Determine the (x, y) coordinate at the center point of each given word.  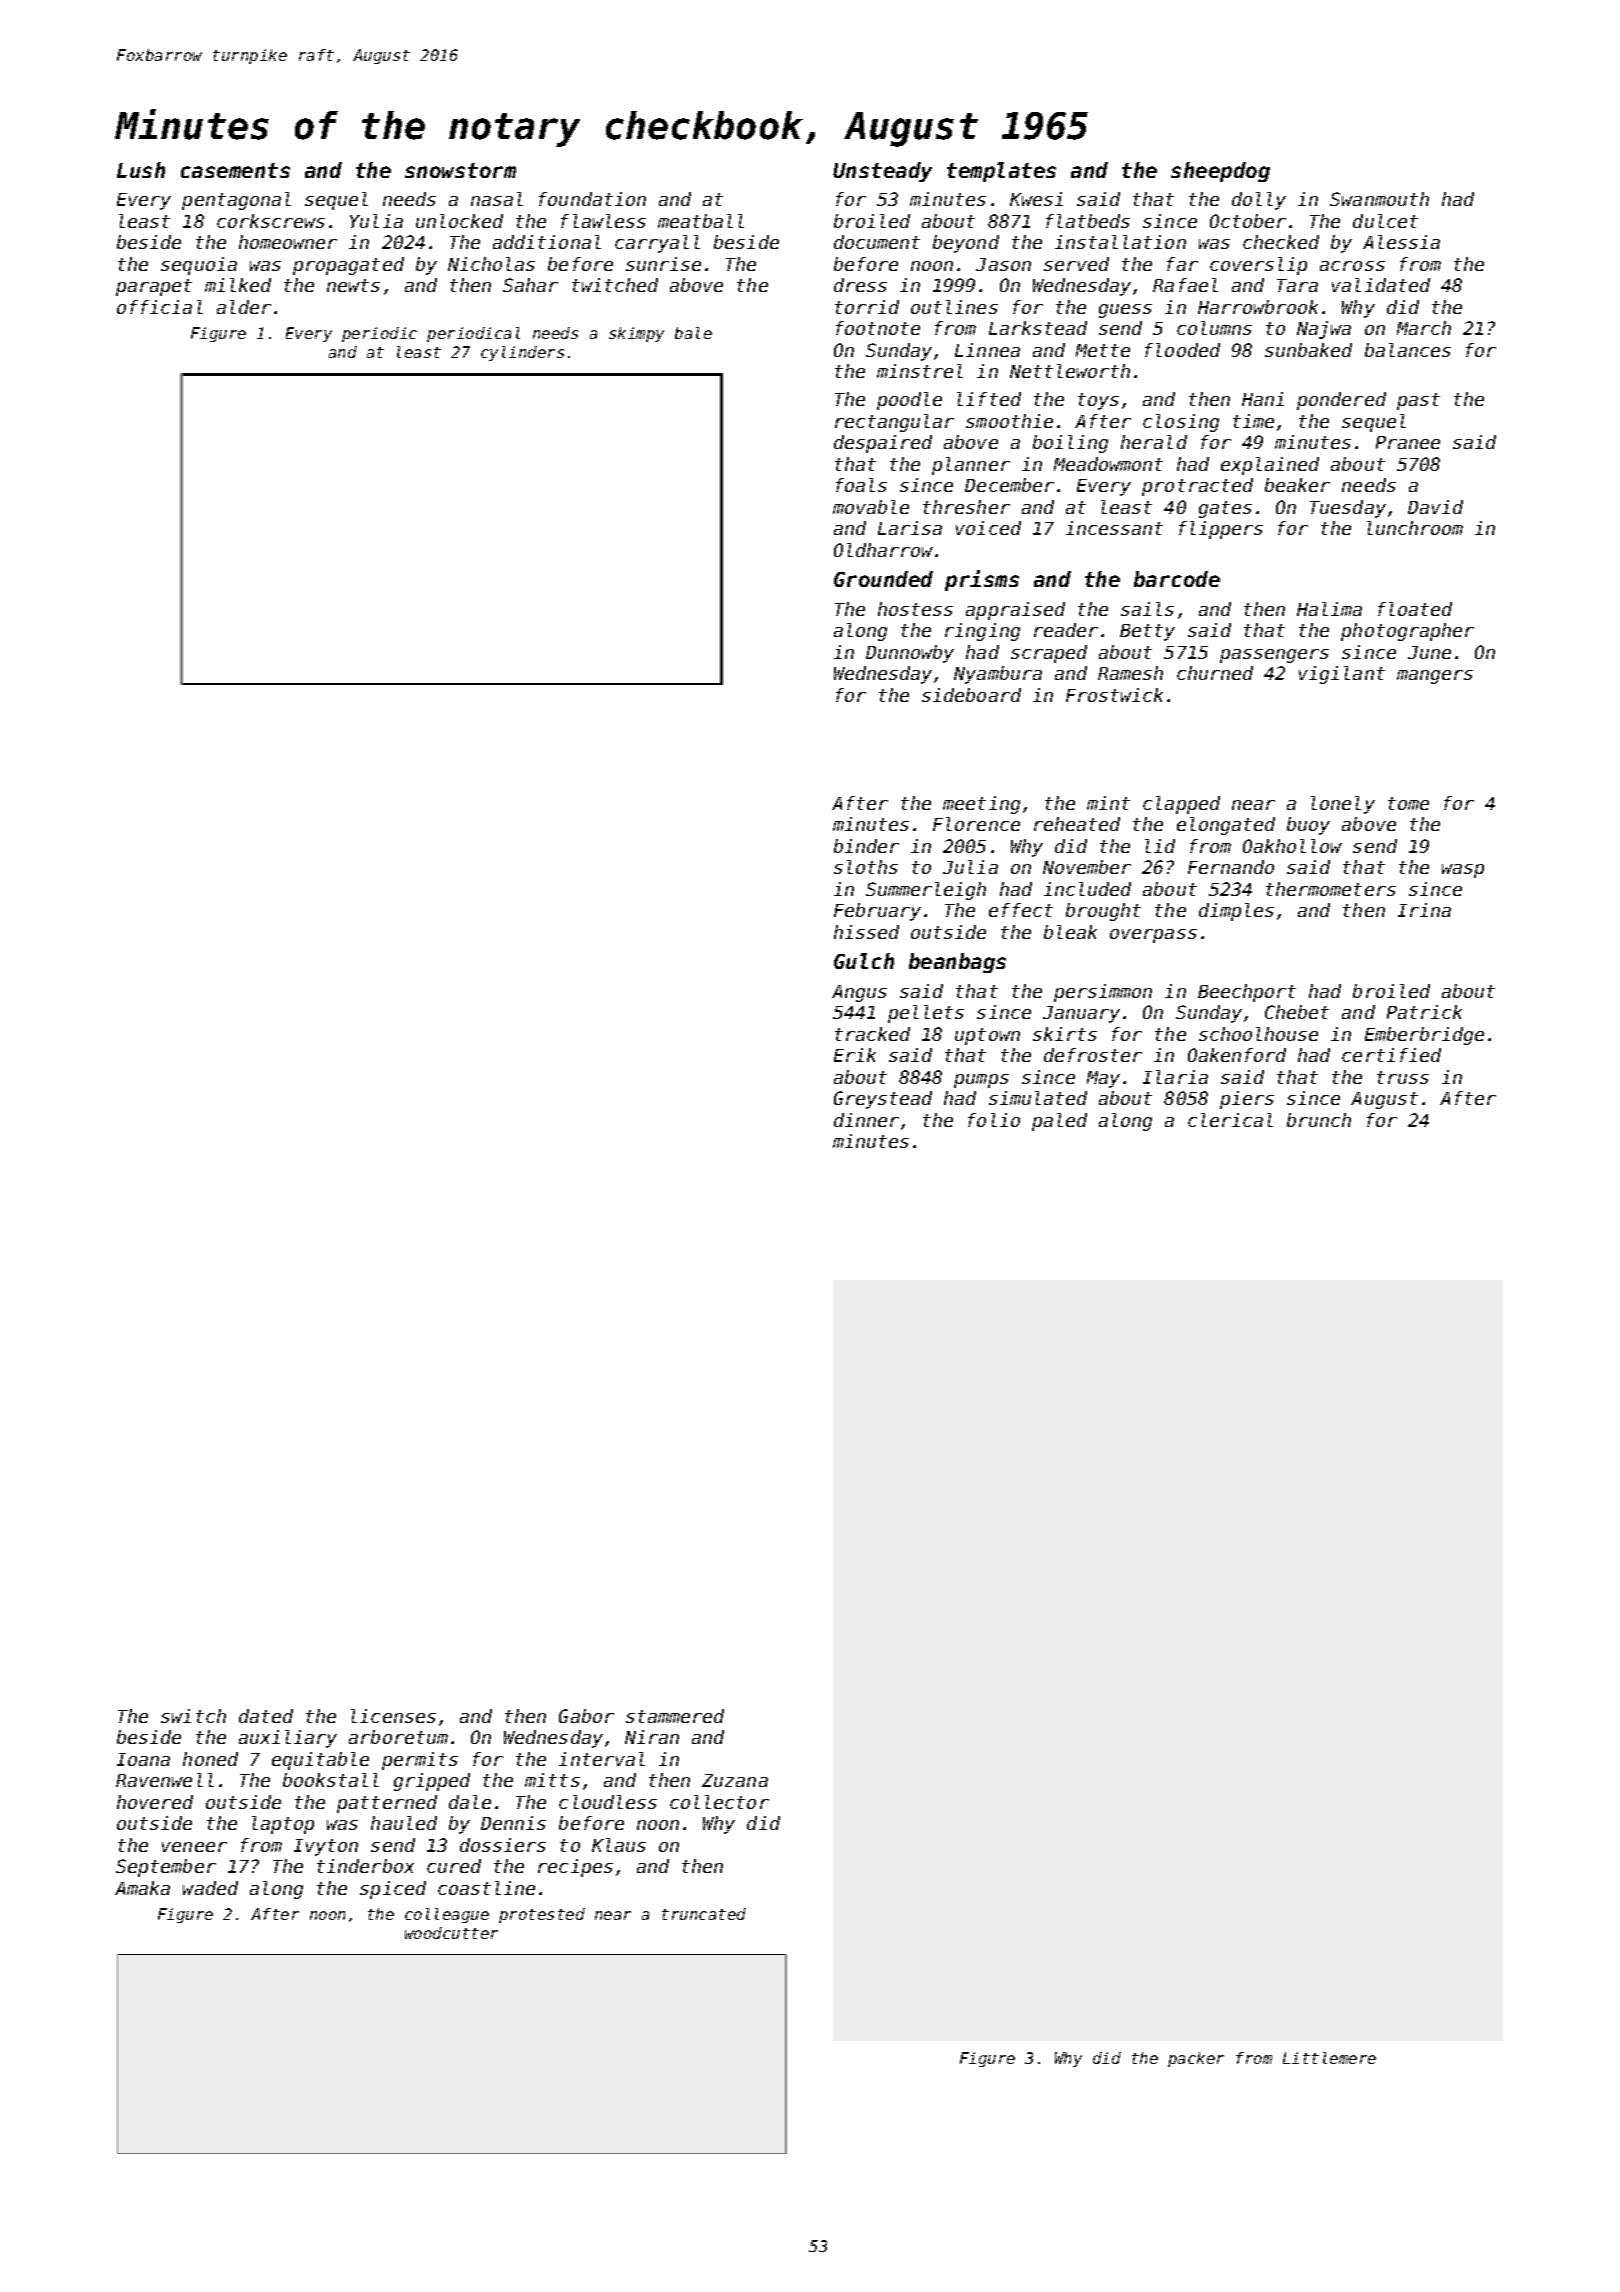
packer (1196, 2059)
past (1418, 401)
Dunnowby (910, 654)
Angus (859, 993)
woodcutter (451, 1933)
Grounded (883, 579)
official (160, 307)
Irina (1424, 910)
